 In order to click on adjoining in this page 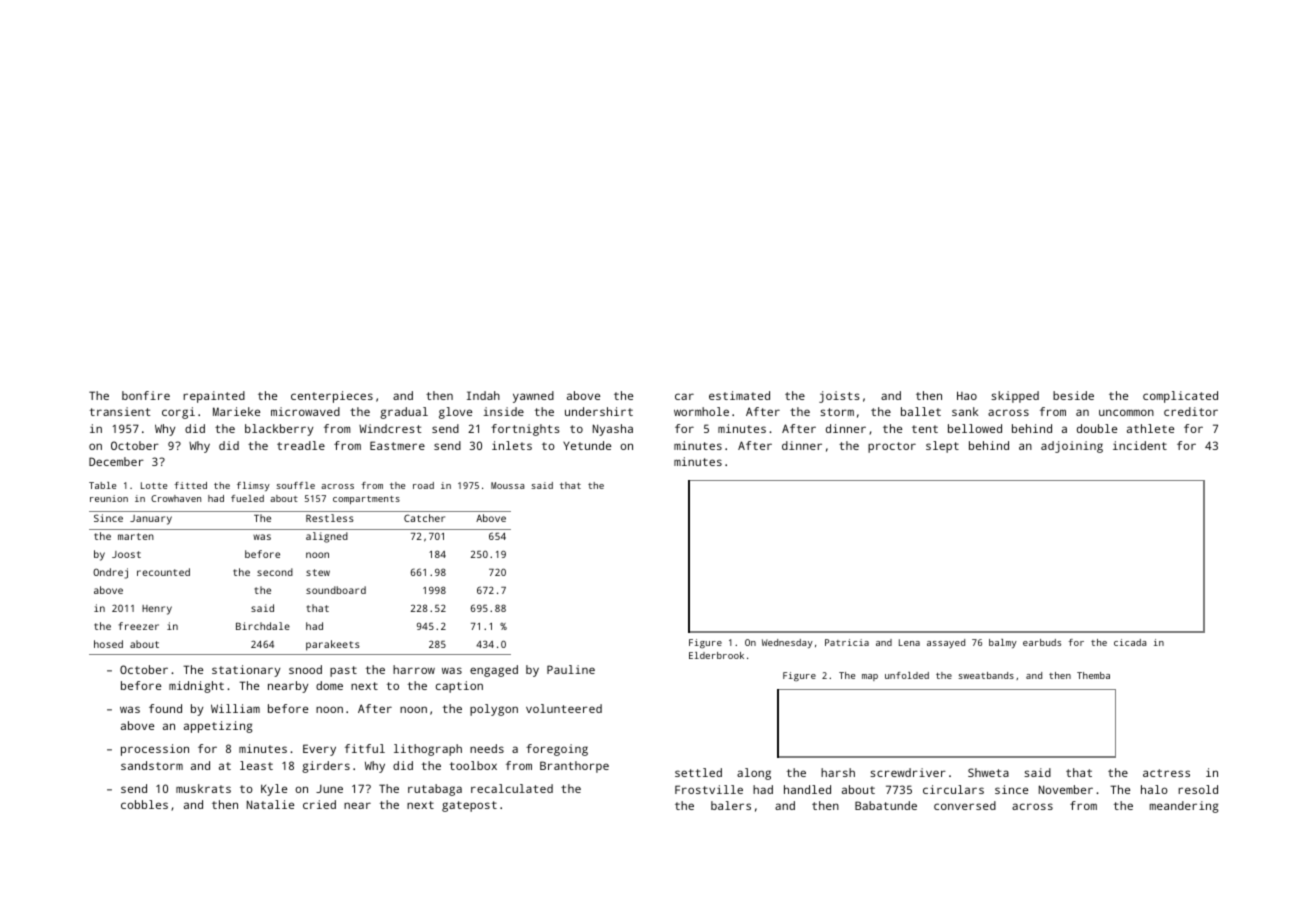, I will do `click(1072, 447)`.
